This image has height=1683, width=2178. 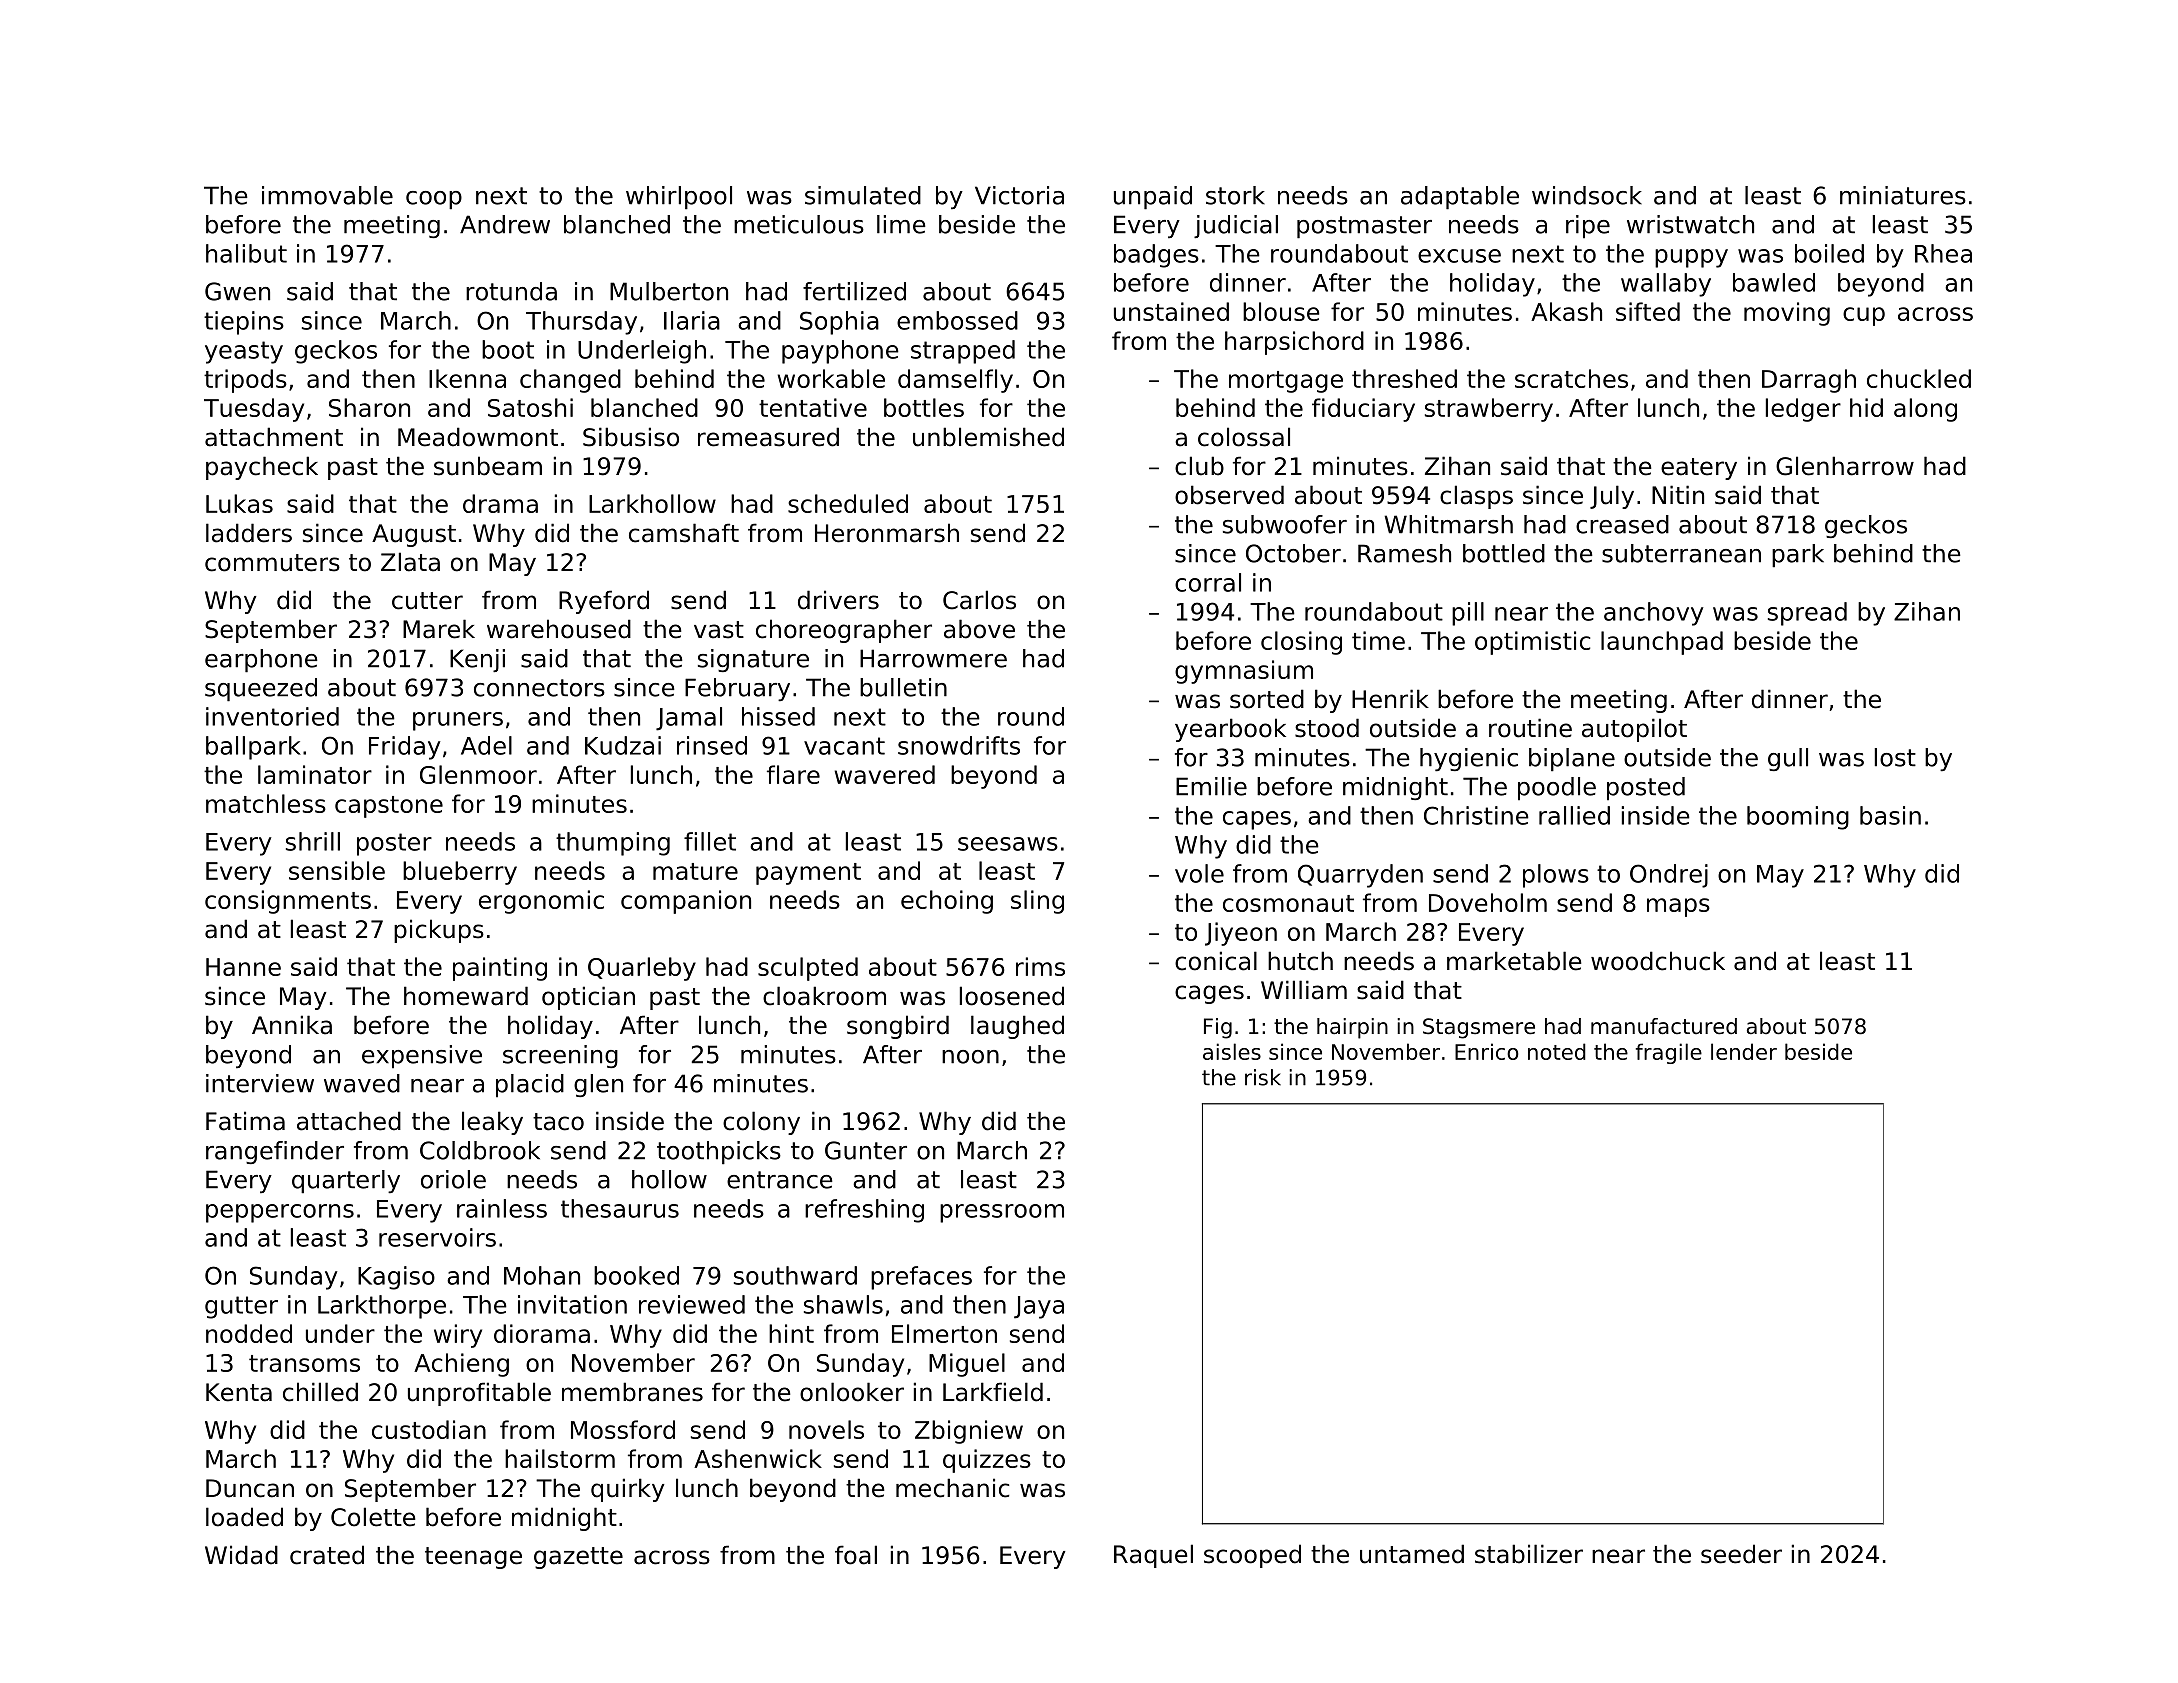 What do you see at coordinates (502, 1208) in the image?
I see `rainless` at bounding box center [502, 1208].
